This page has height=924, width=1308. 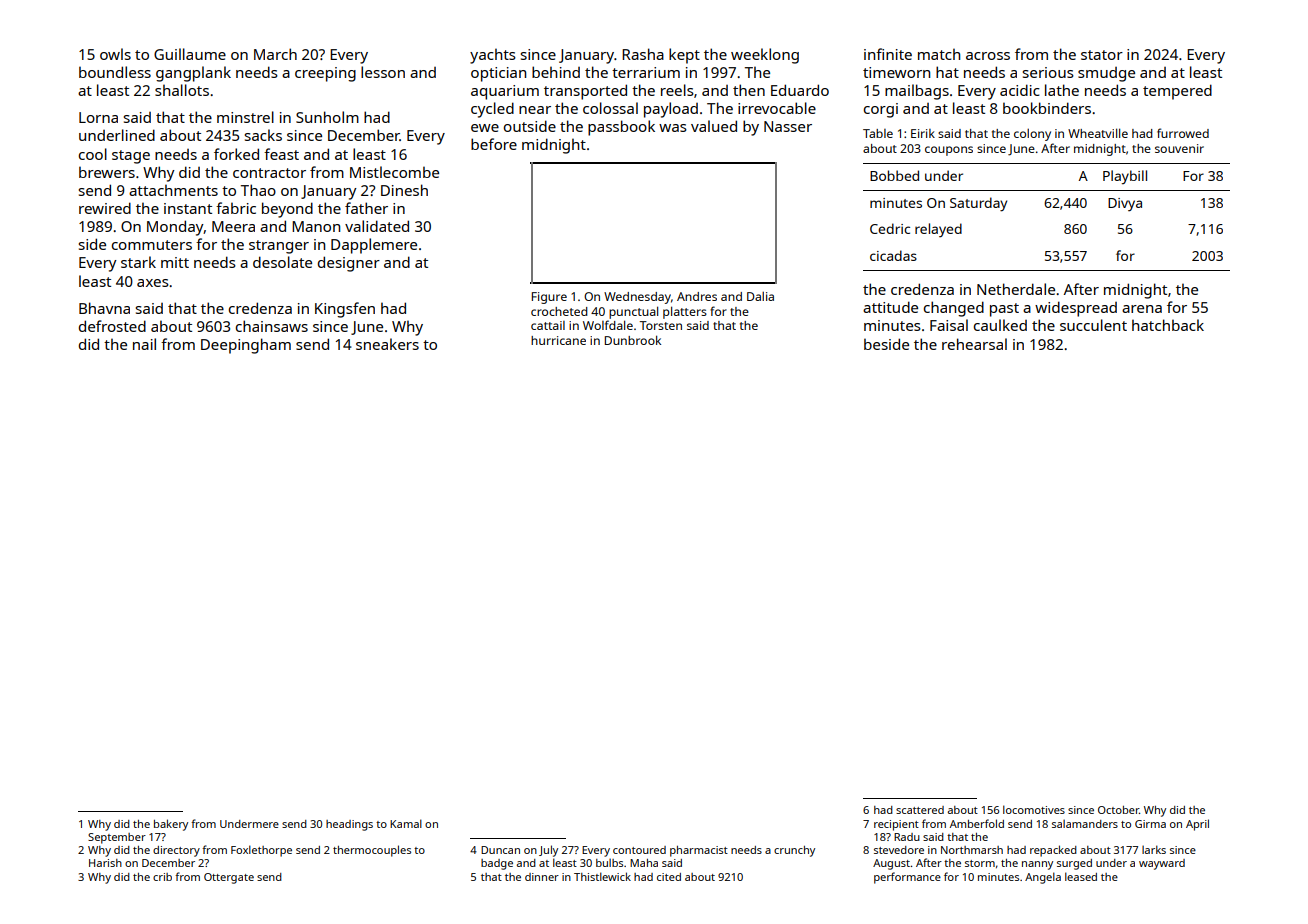 What do you see at coordinates (229, 878) in the page?
I see `Ottergate` at bounding box center [229, 878].
